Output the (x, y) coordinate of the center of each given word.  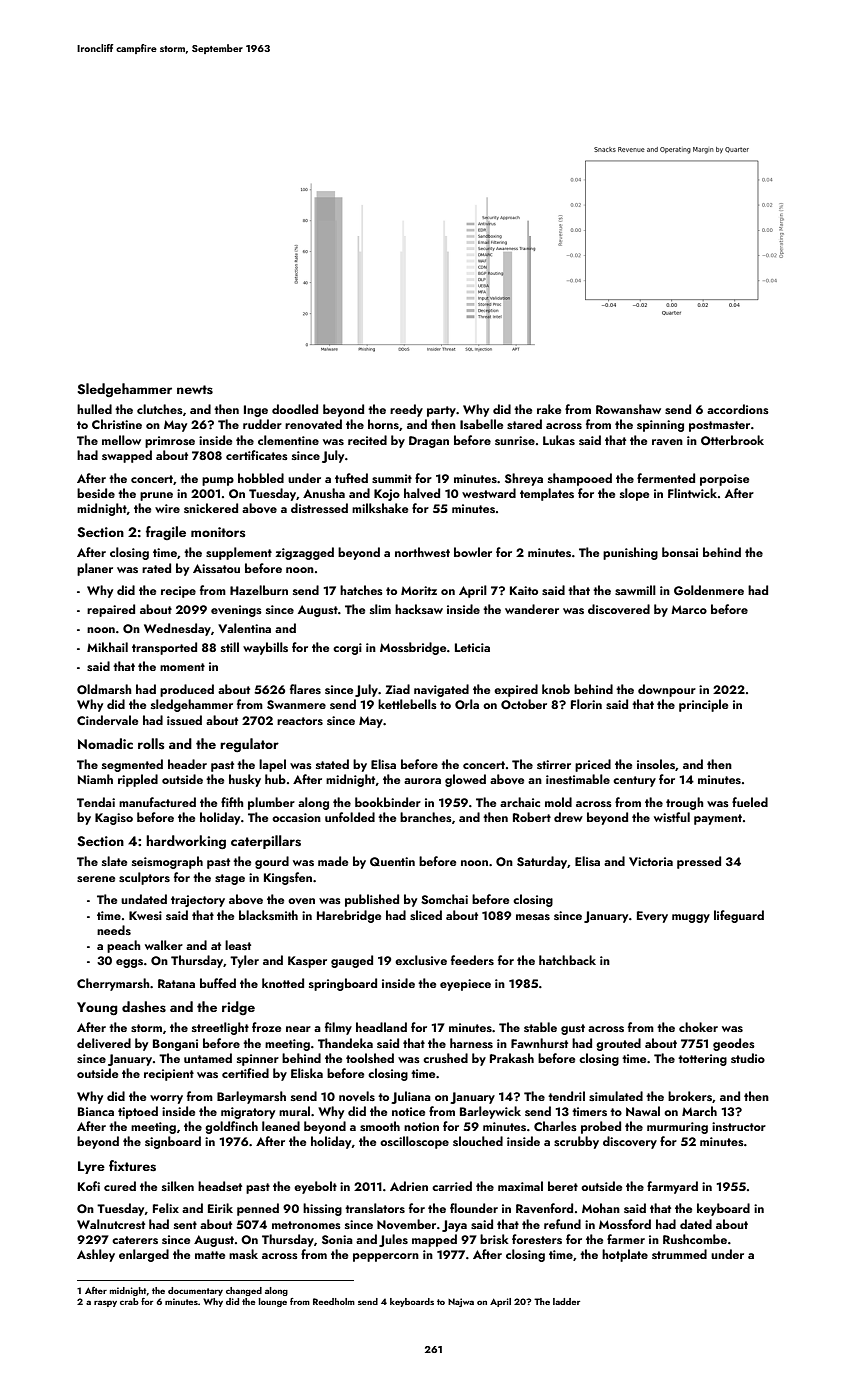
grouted (618, 1044)
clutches (160, 409)
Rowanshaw (628, 409)
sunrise (515, 440)
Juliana (411, 1097)
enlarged (144, 1255)
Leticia (472, 647)
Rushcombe (695, 1239)
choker (698, 1027)
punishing (630, 553)
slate (114, 861)
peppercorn (386, 1257)
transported (164, 648)
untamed (208, 1058)
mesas (533, 917)
